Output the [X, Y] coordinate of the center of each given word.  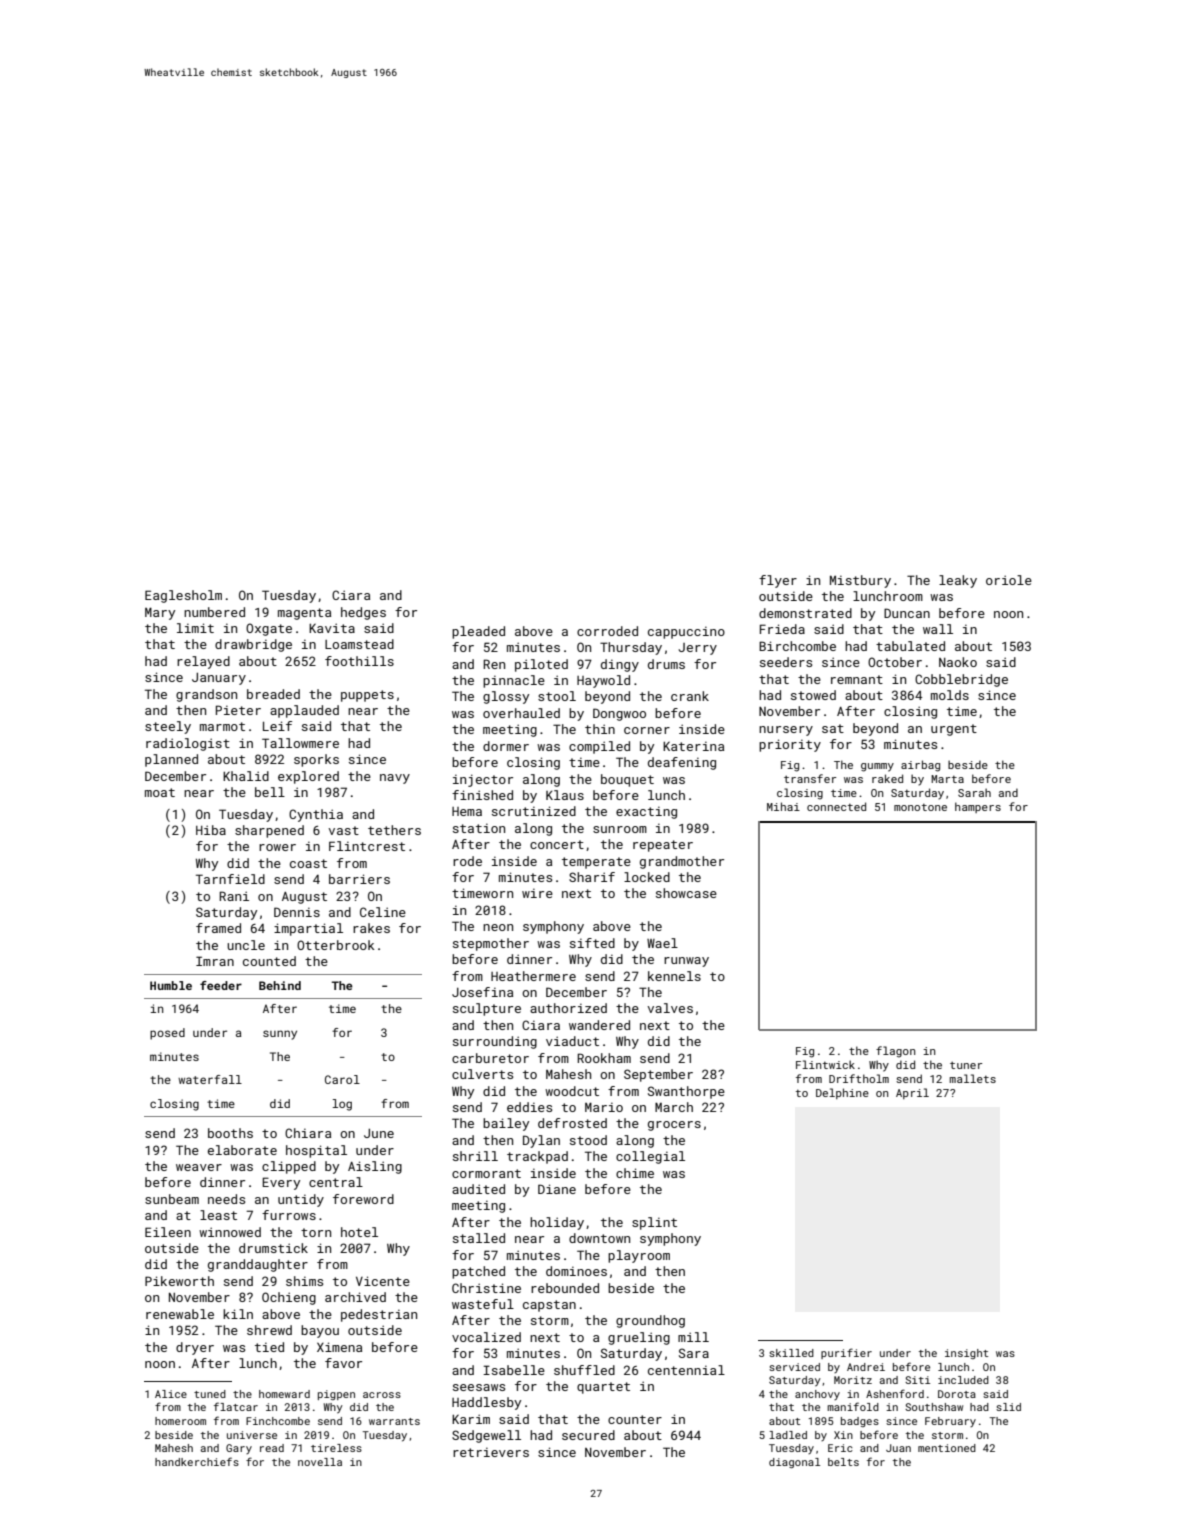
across [382, 1395]
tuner [966, 1065]
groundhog [650, 1321]
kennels [674, 976]
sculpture [487, 1009]
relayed [203, 662]
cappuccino [686, 633]
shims [304, 1281]
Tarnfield [230, 879]
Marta [947, 779]
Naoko [958, 662]
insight [966, 1354]
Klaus [565, 795]
